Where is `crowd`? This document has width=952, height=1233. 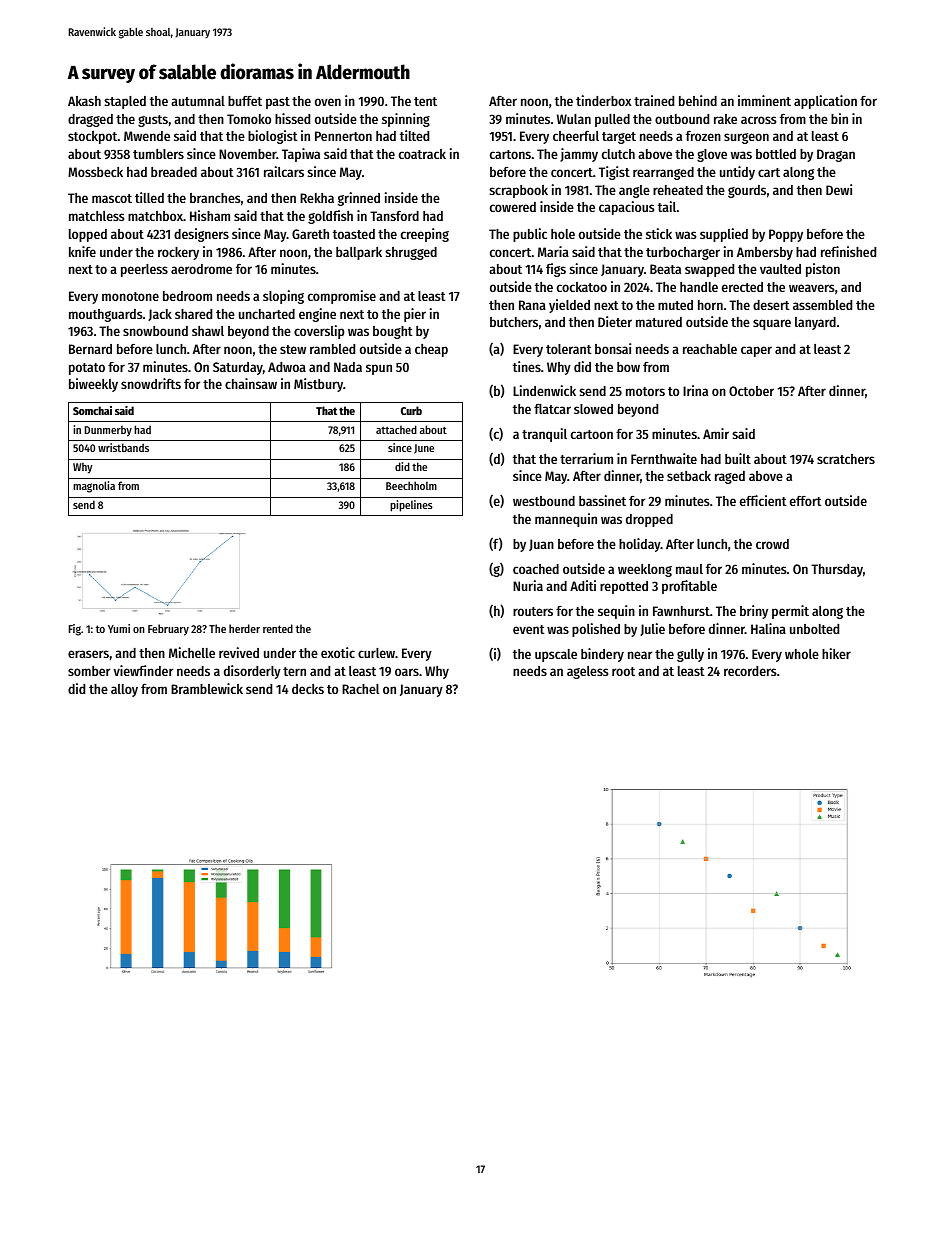
crowd is located at coordinates (772, 544).
